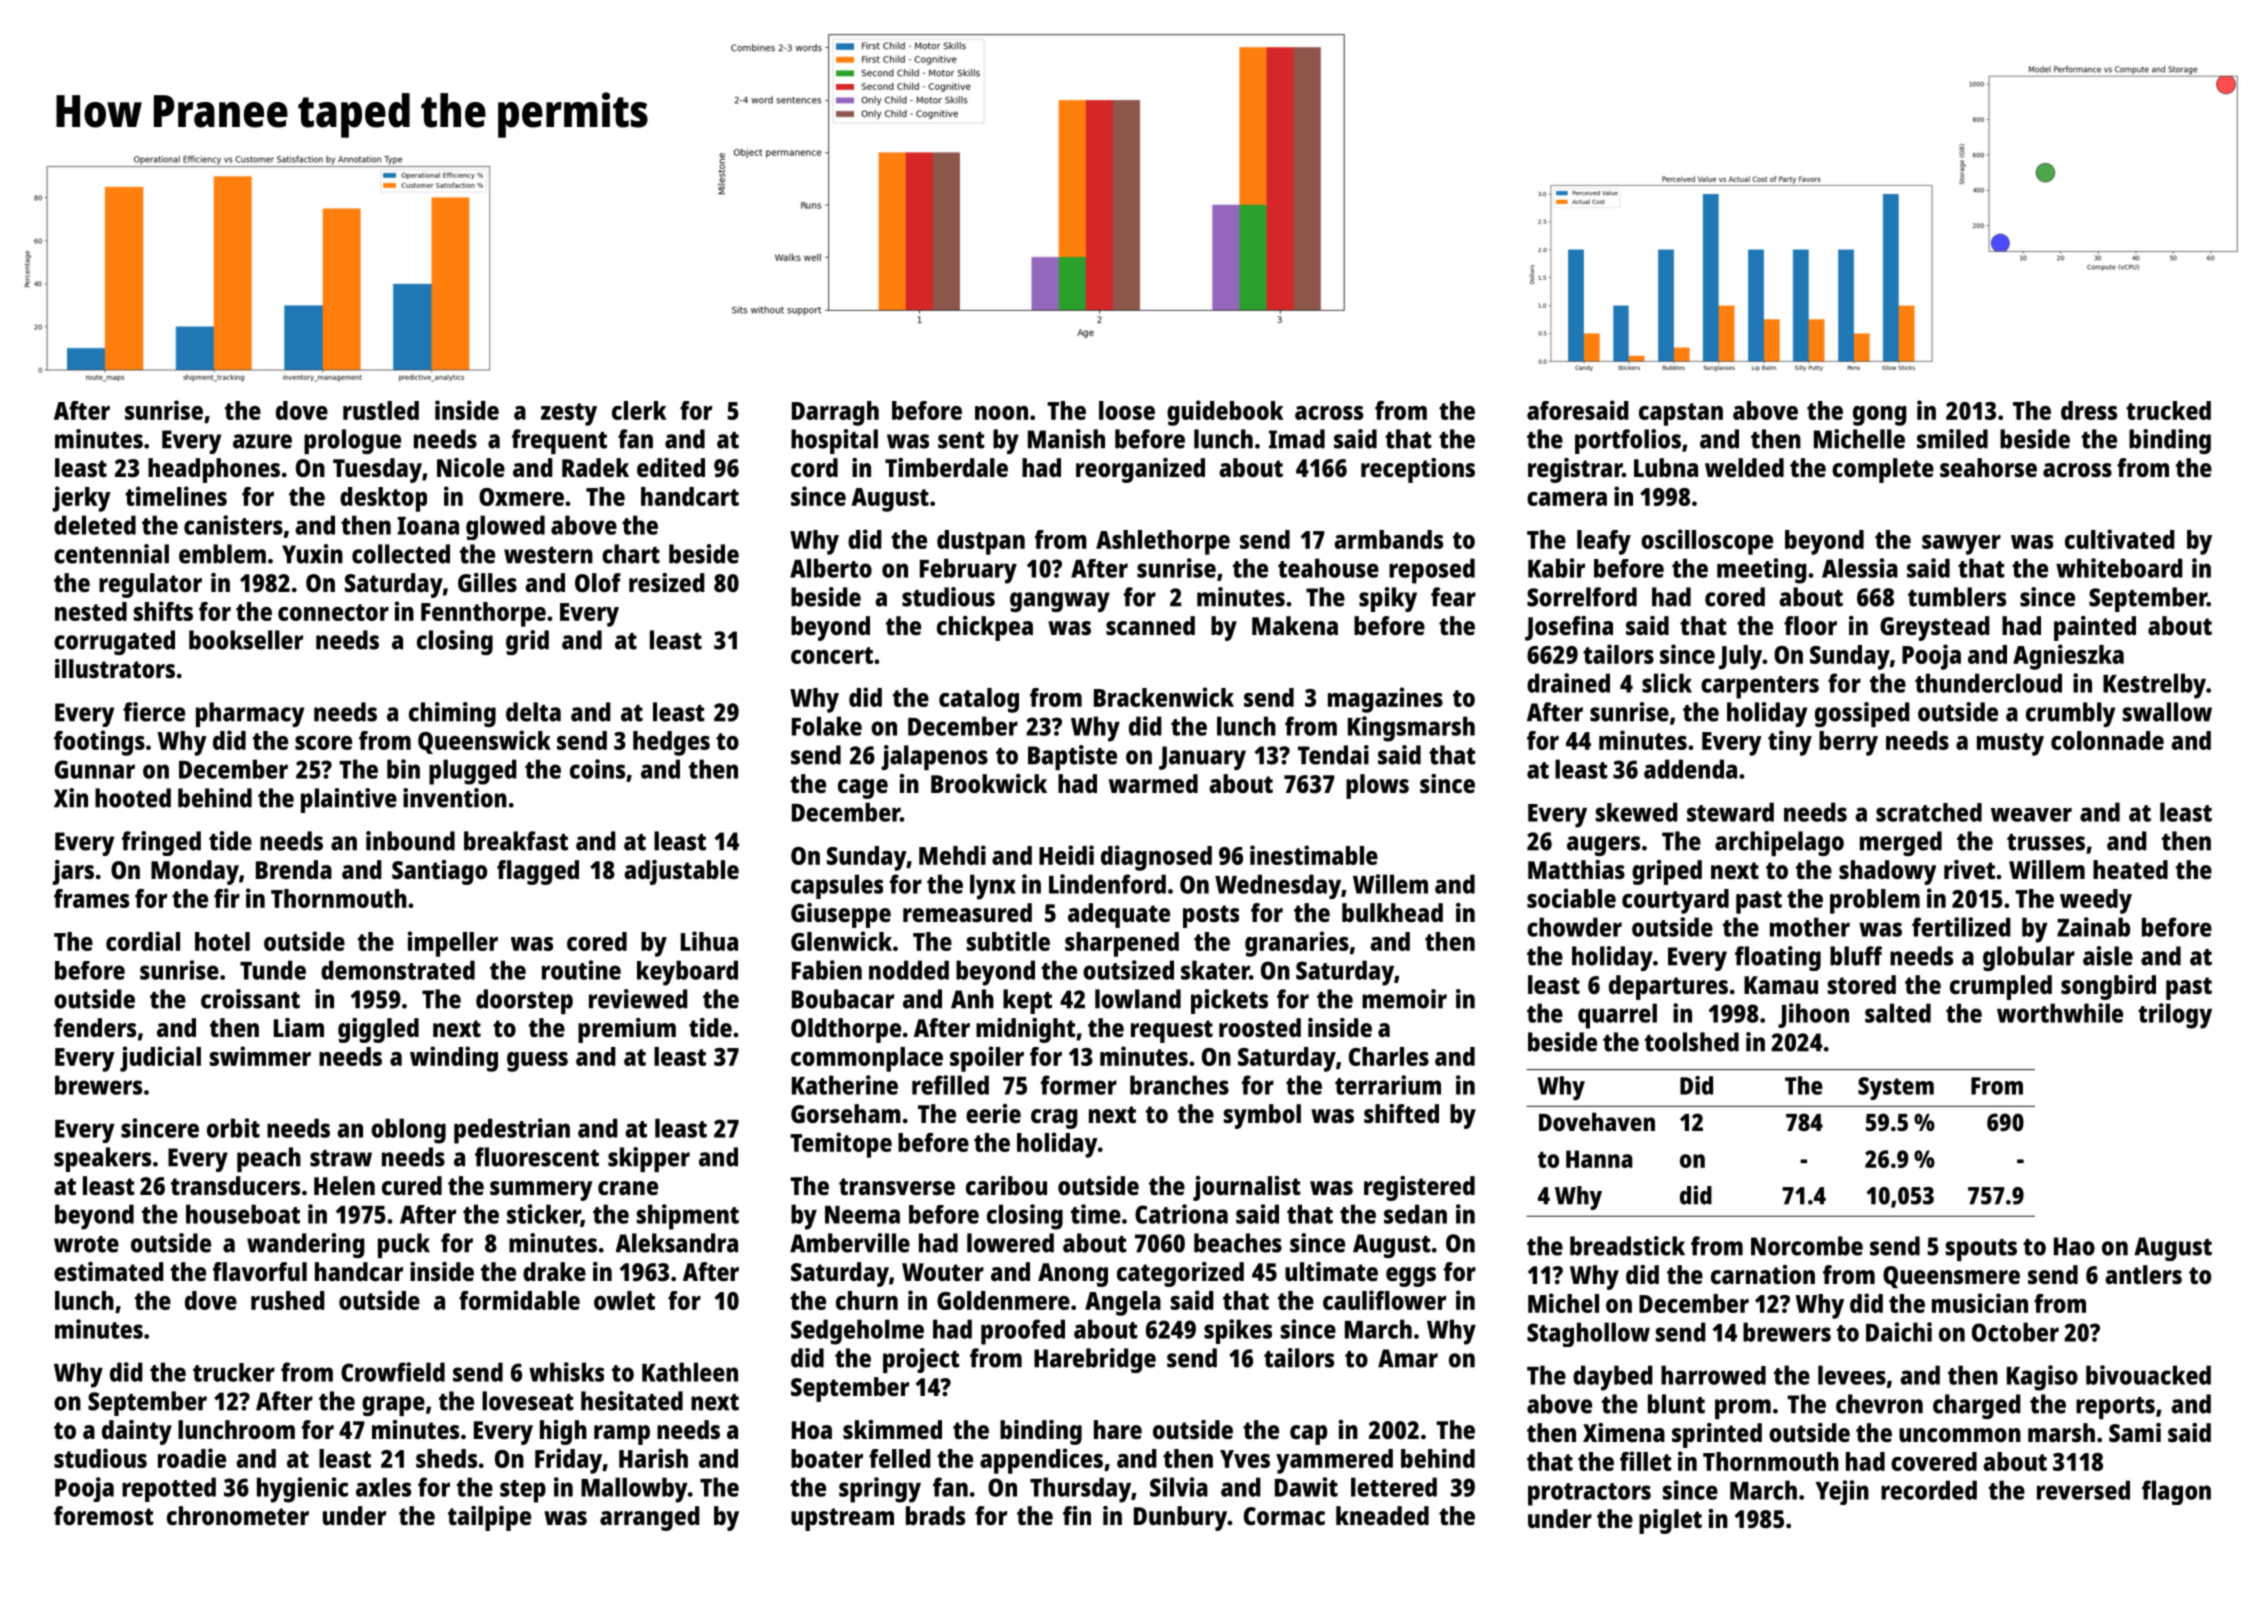 The image size is (2266, 1603). I want to click on churn, so click(867, 1300).
